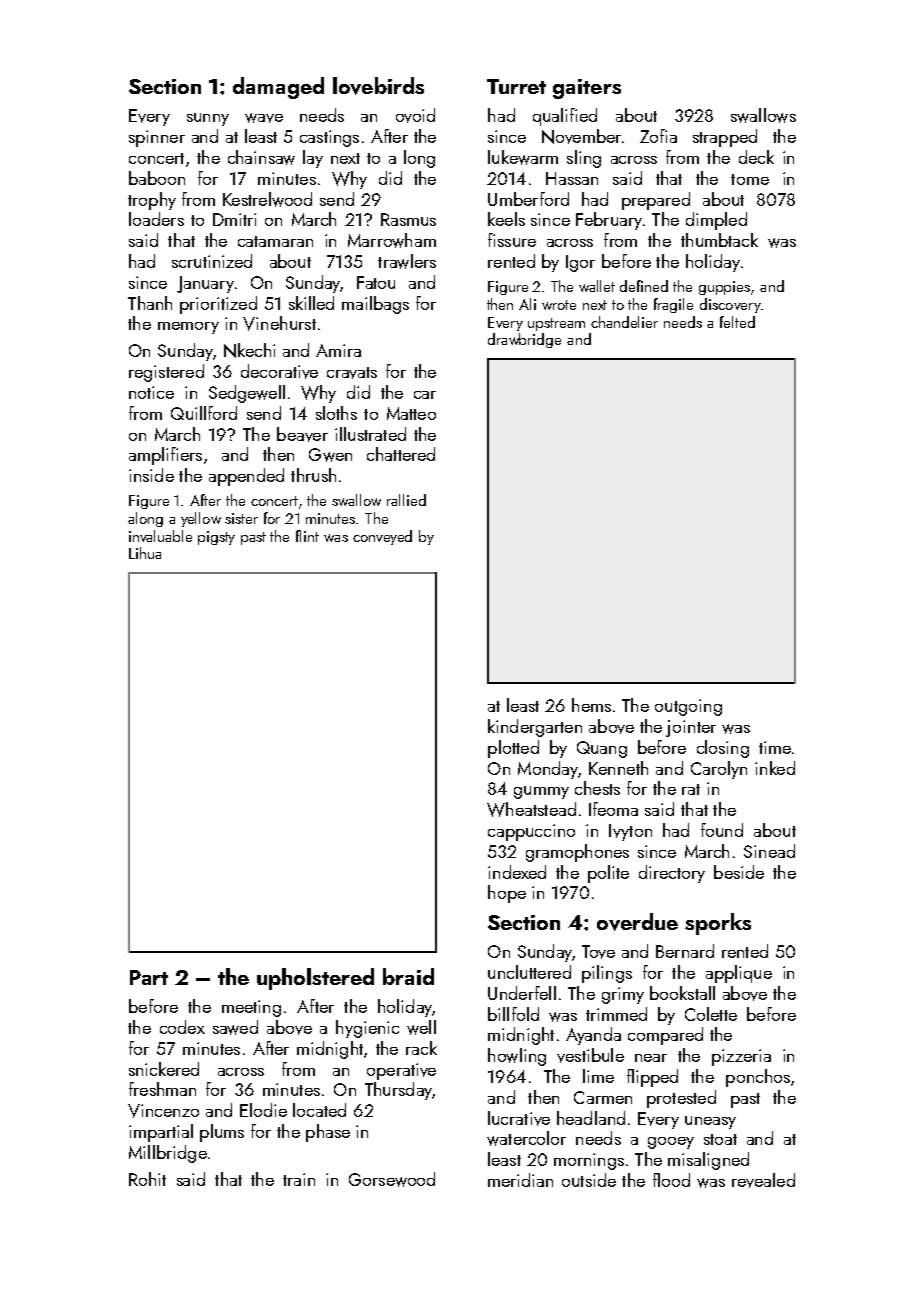 The image size is (924, 1314). What do you see at coordinates (516, 86) in the document?
I see `Turret` at bounding box center [516, 86].
